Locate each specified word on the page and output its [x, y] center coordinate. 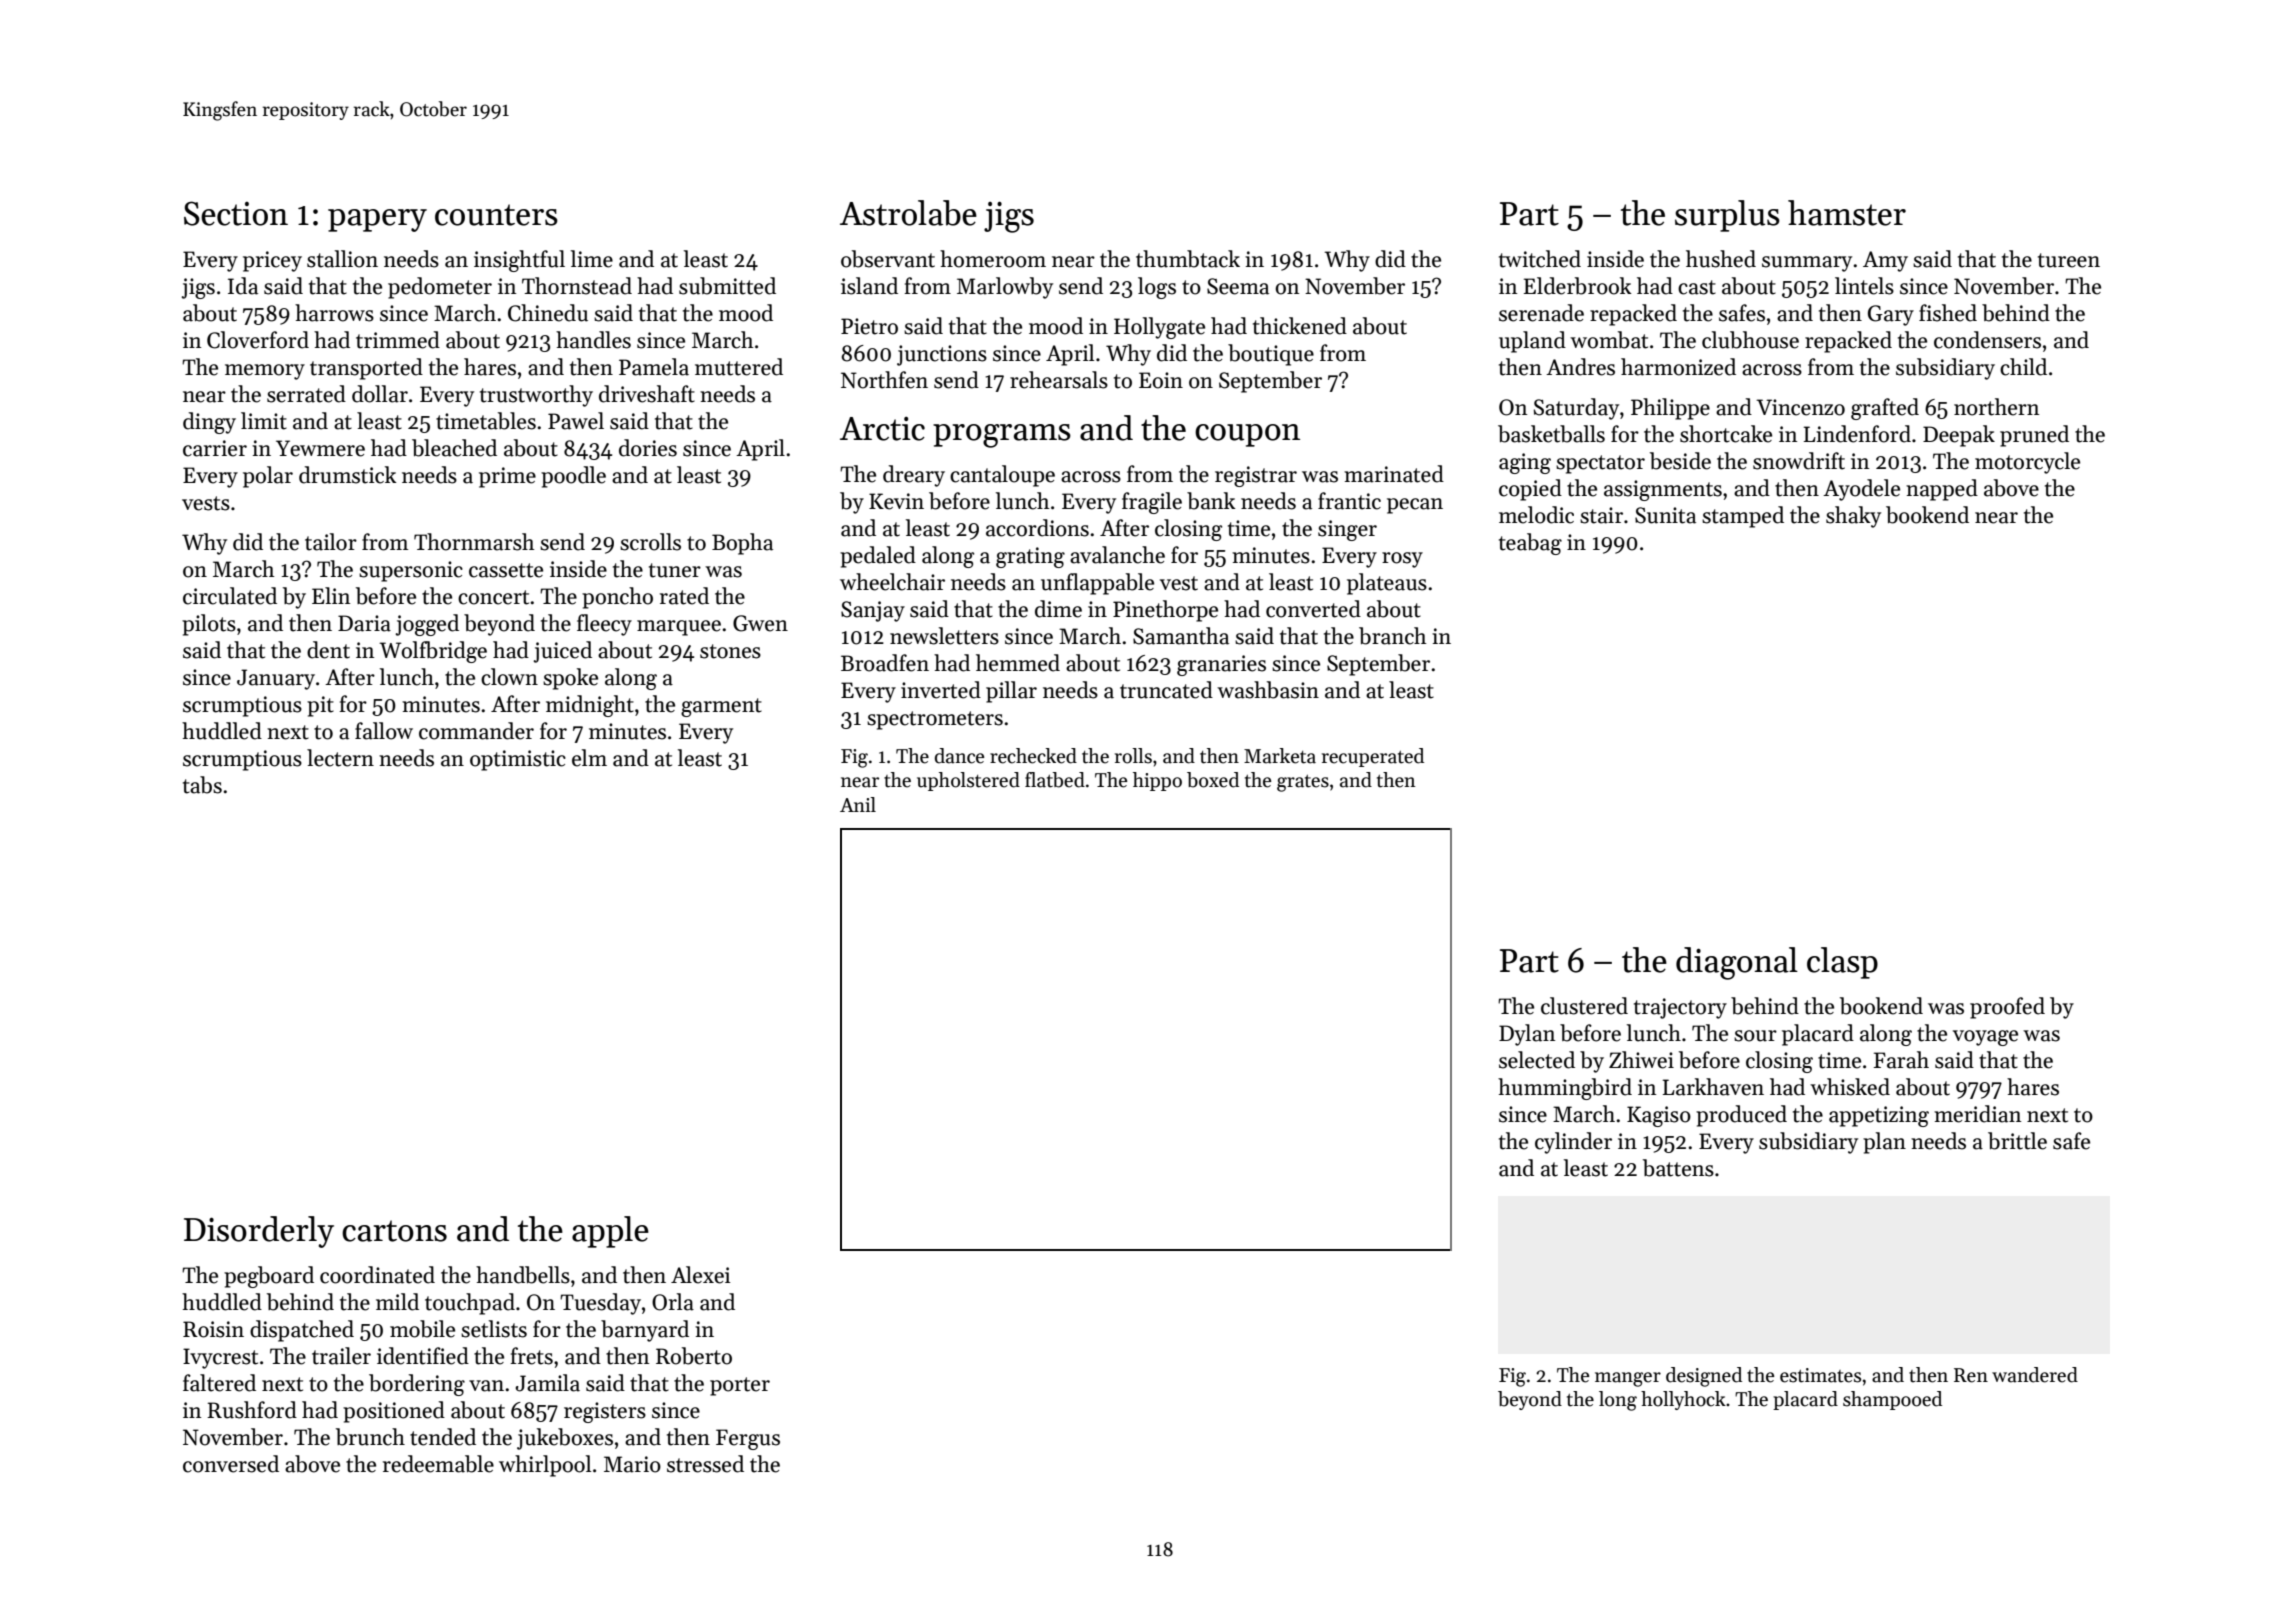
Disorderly [259, 1232]
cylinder [1573, 1143]
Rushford [252, 1410]
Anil [858, 804]
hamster [1847, 213]
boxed [1213, 780]
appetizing [1879, 1116]
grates [1303, 783]
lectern [340, 758]
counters [496, 215]
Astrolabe [908, 213]
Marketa [1280, 756]
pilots [209, 625]
